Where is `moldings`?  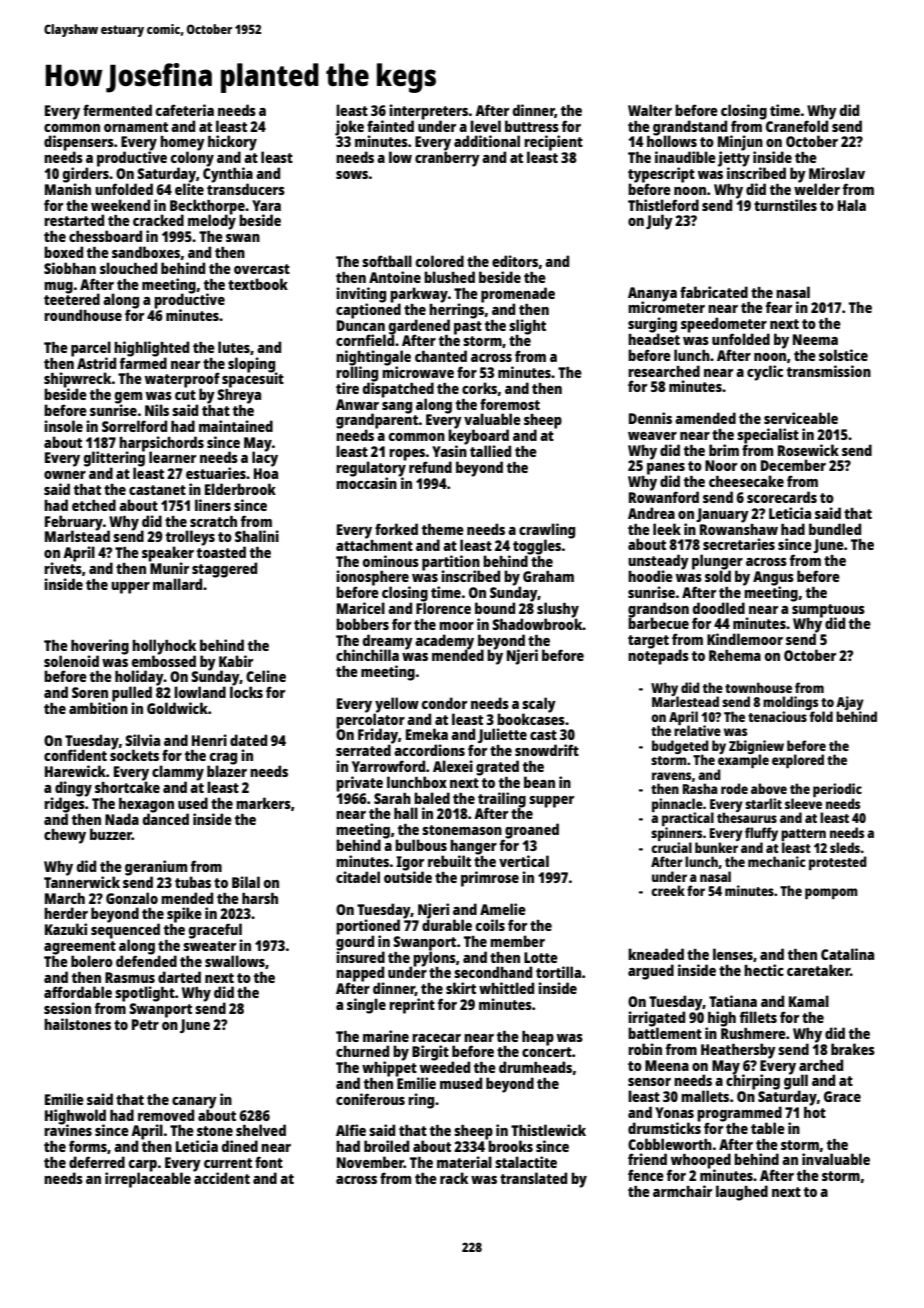 moldings is located at coordinates (790, 703).
